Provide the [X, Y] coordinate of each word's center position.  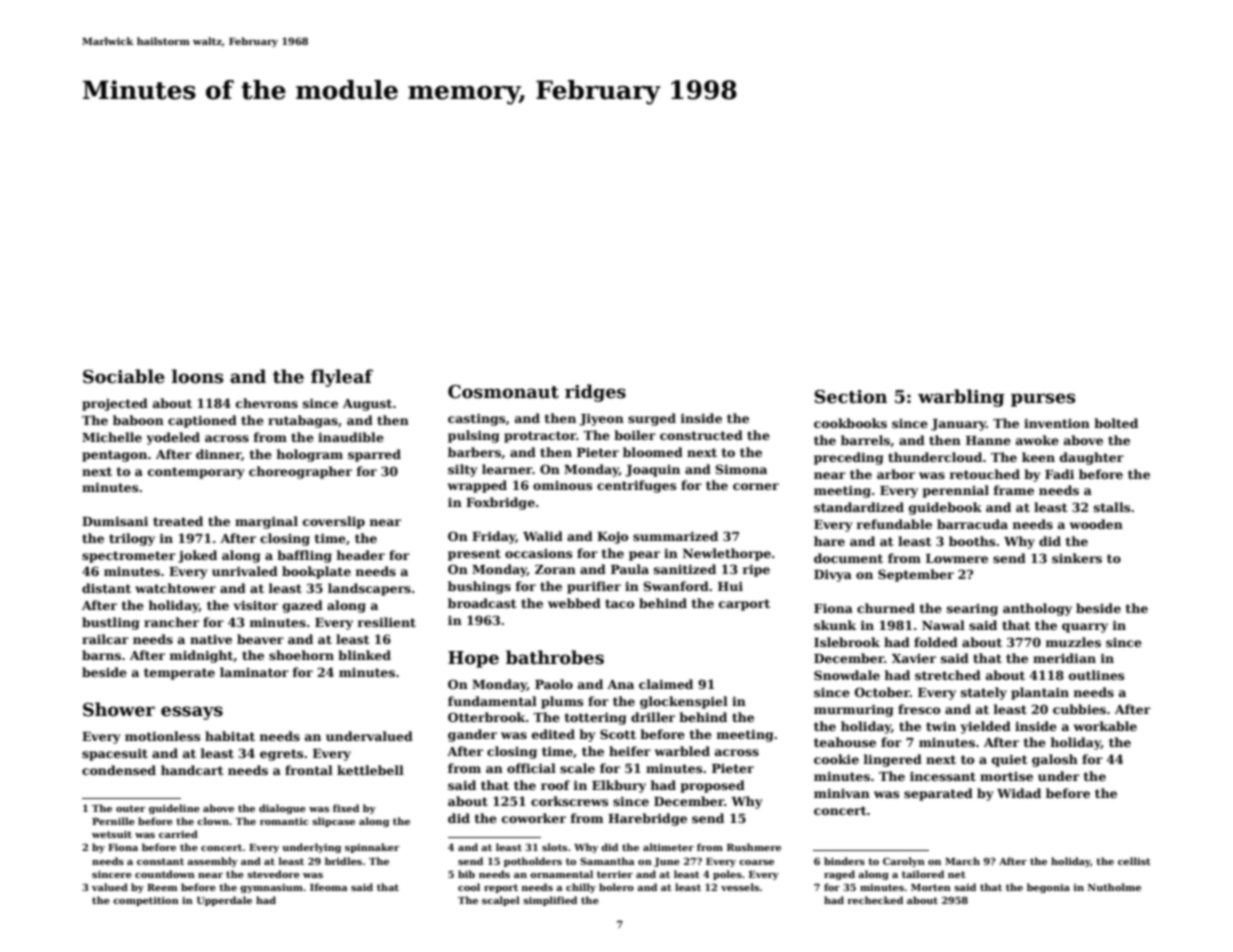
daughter [1092, 458]
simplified [550, 901]
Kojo [612, 538]
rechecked [875, 900]
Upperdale [224, 901]
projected [115, 404]
